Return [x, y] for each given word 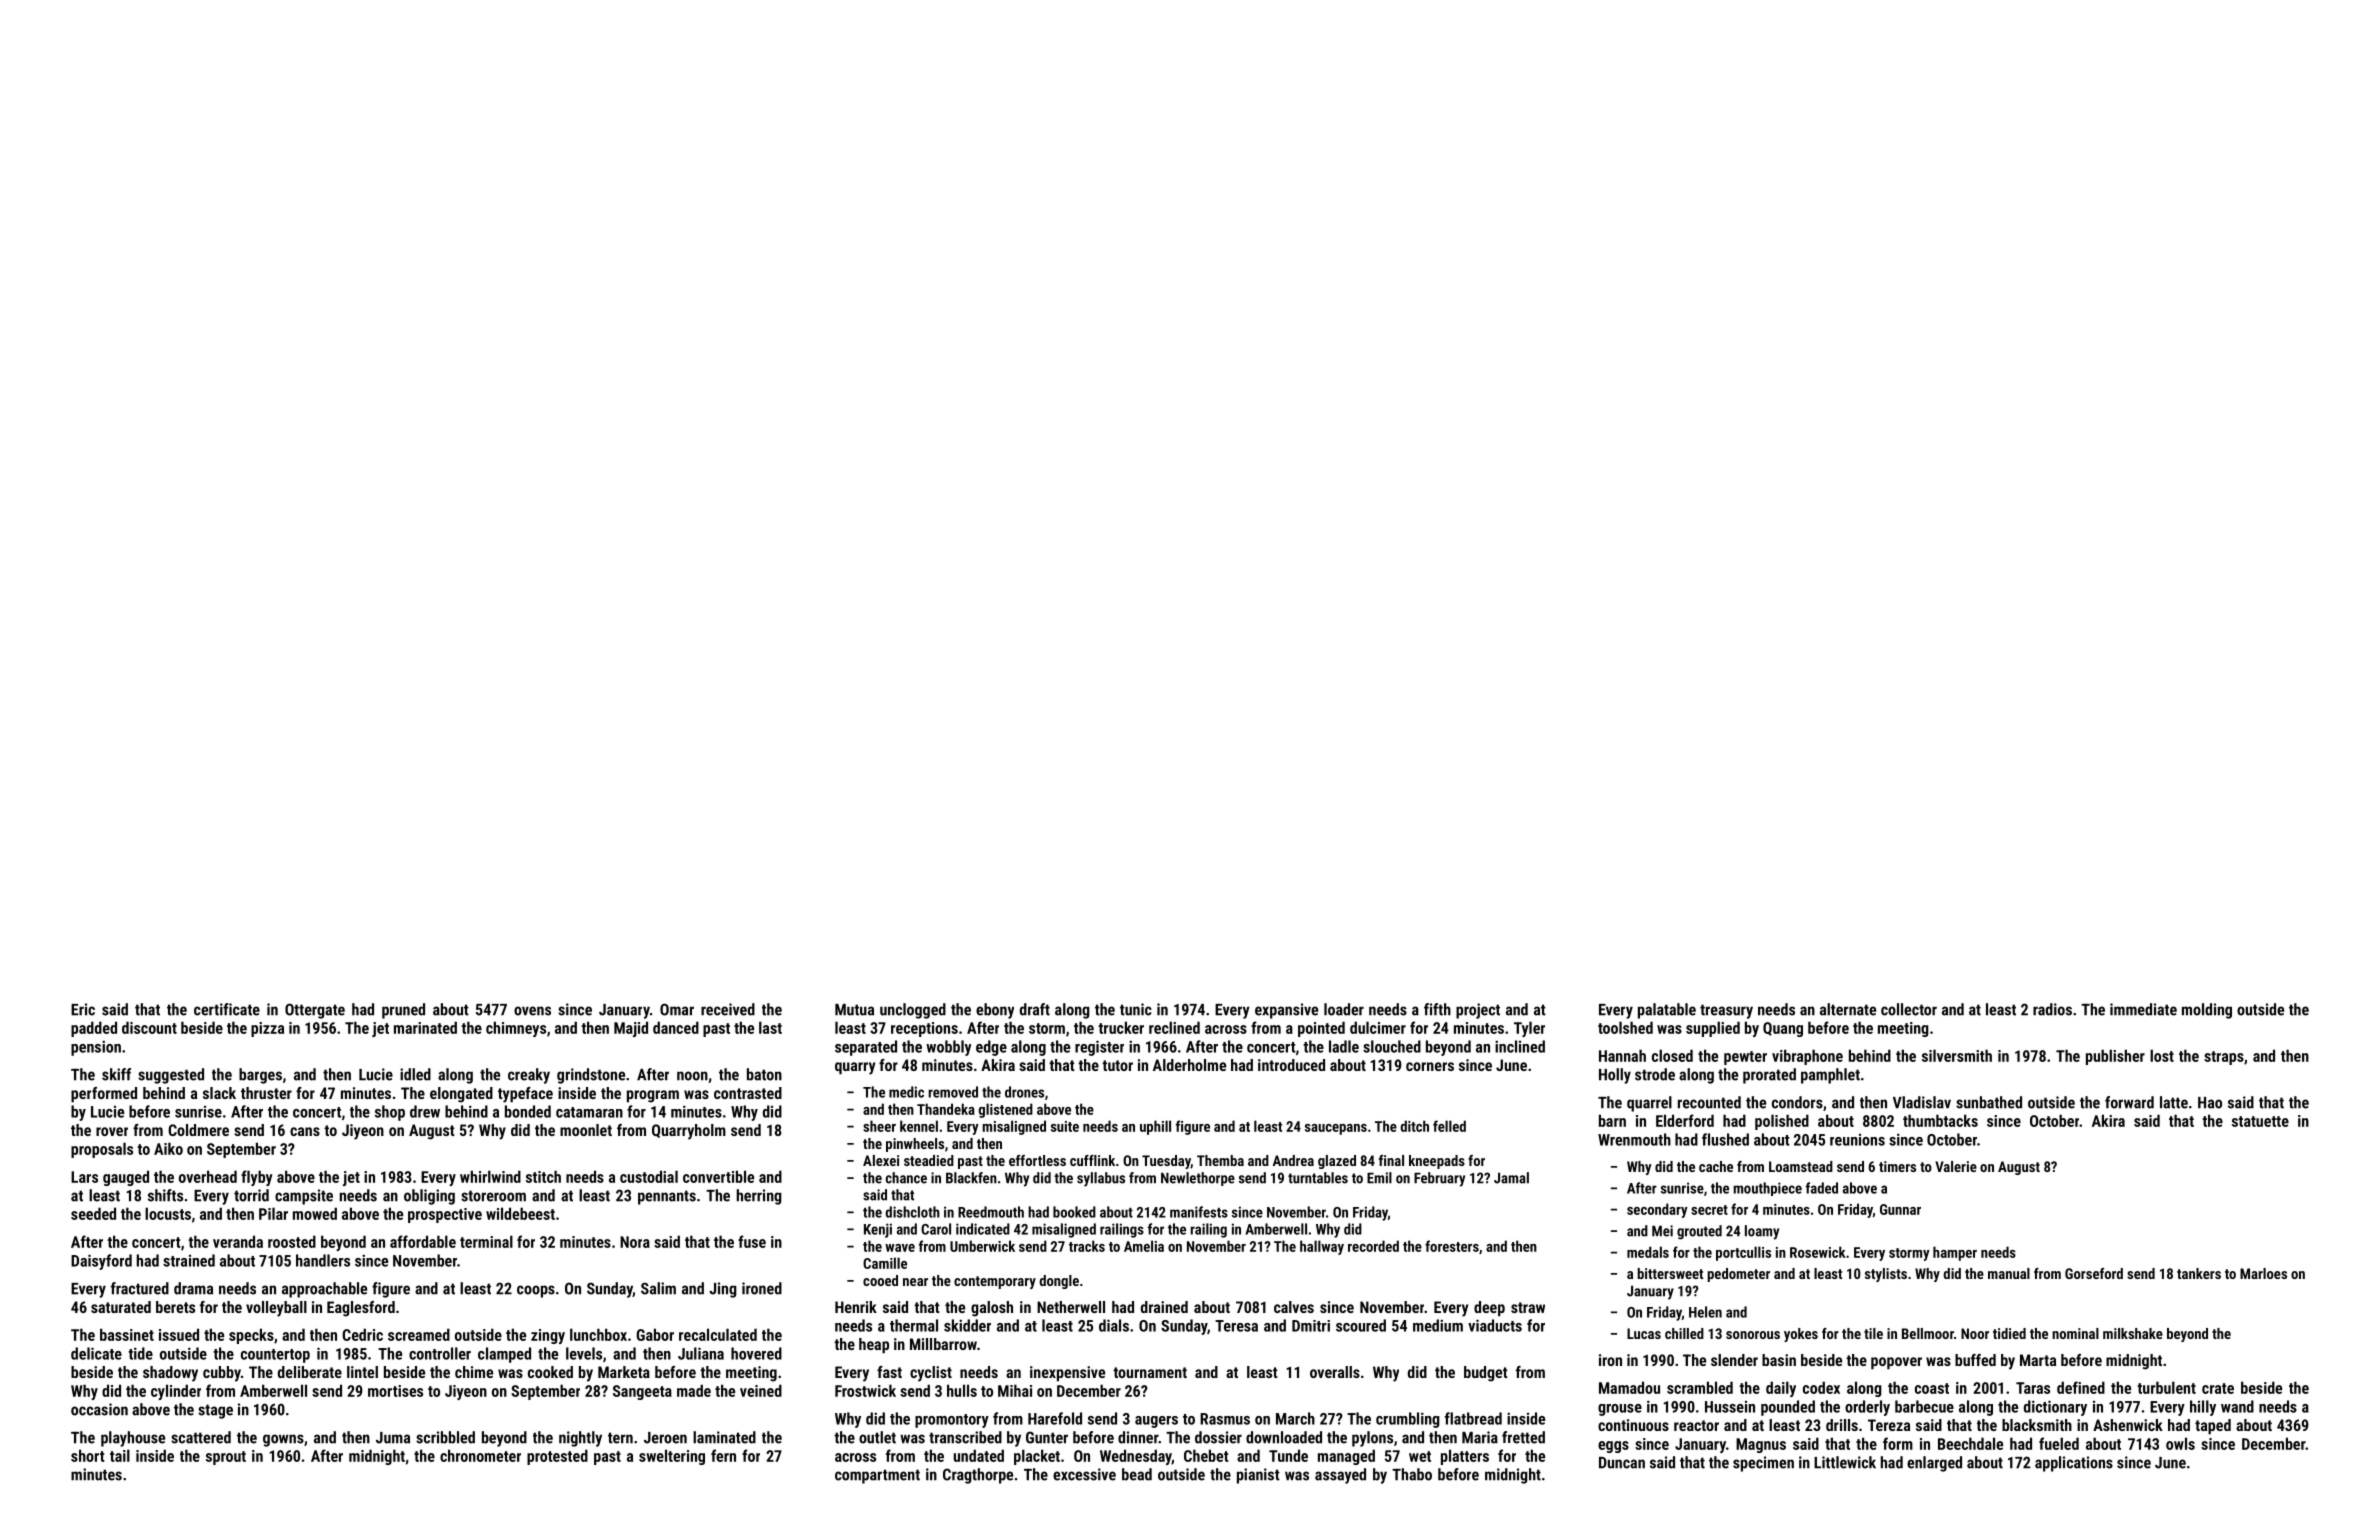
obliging [429, 1197]
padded [94, 1029]
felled [1449, 1126]
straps [2224, 1058]
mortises [395, 1391]
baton [764, 1074]
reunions [1857, 1140]
